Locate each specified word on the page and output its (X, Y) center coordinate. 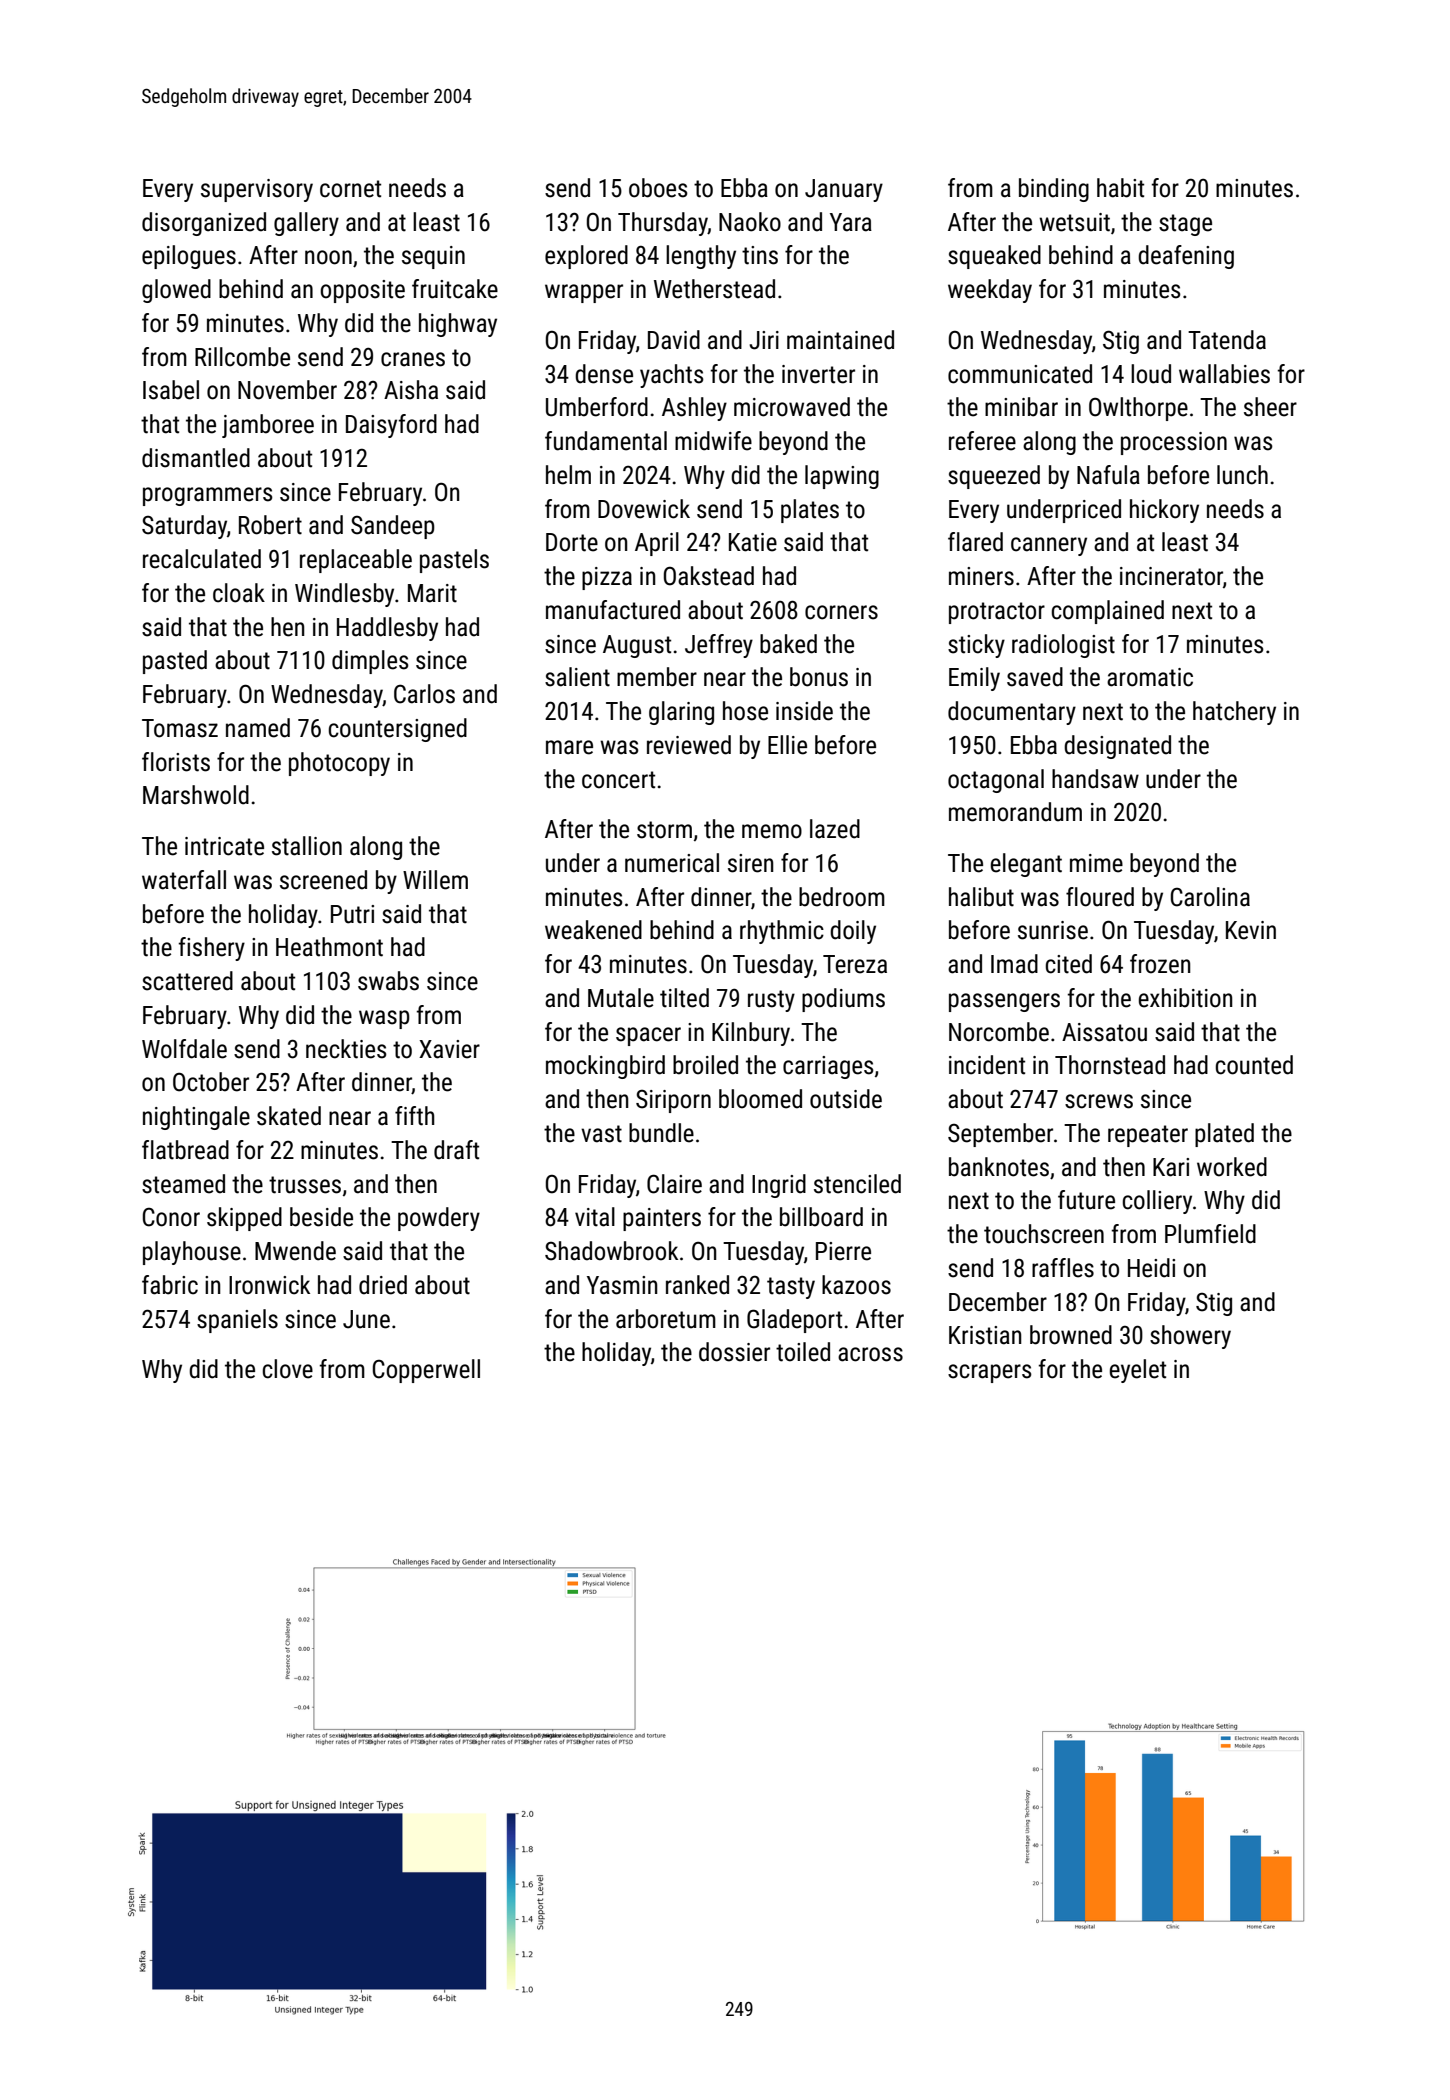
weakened (593, 930)
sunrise (1053, 930)
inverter (818, 374)
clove (288, 1369)
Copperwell (426, 1371)
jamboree (268, 426)
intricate (224, 846)
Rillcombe (242, 357)
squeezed (994, 477)
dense (604, 374)
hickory (1164, 511)
